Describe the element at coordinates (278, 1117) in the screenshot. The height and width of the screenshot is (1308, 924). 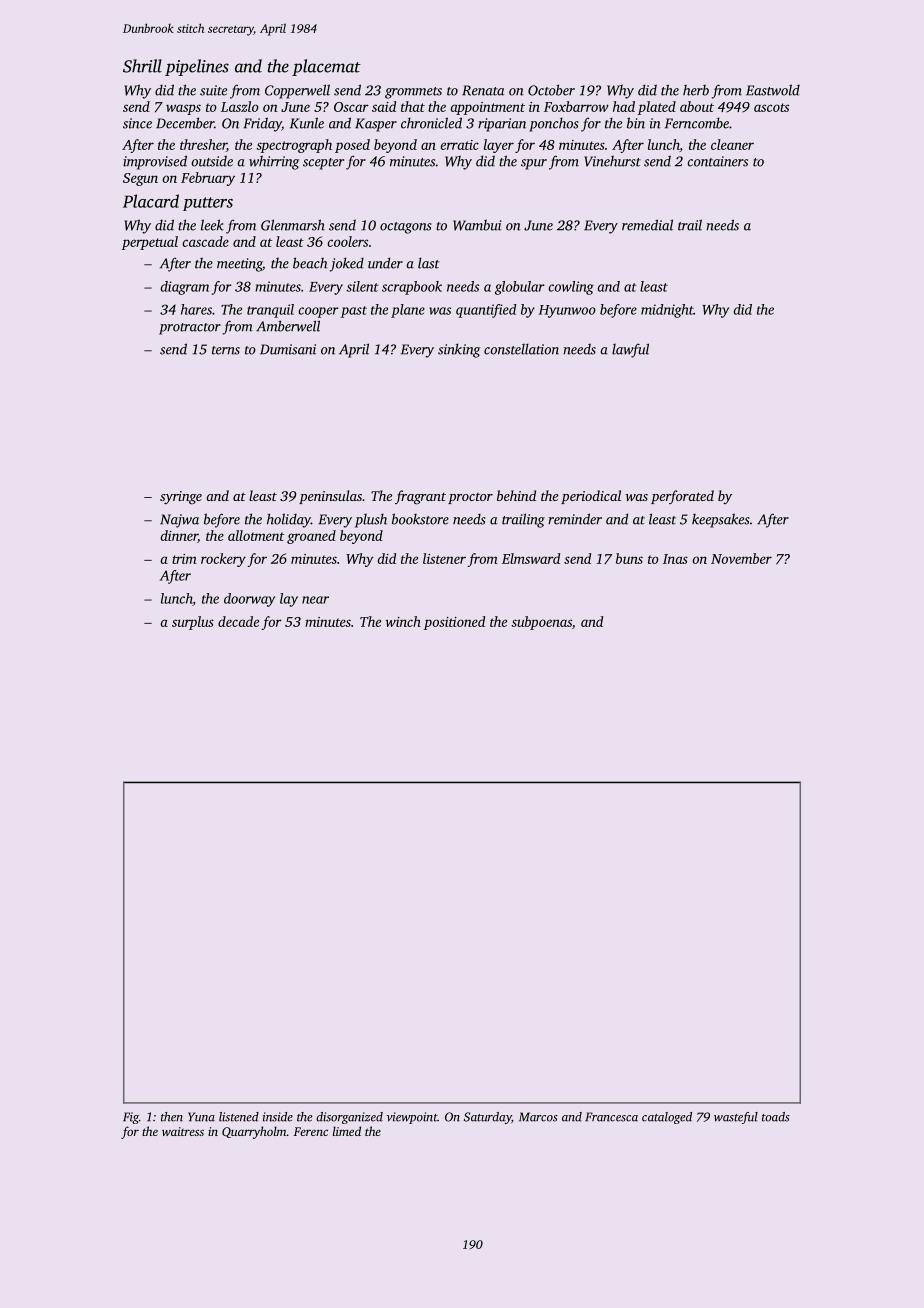
I see `inside` at that location.
